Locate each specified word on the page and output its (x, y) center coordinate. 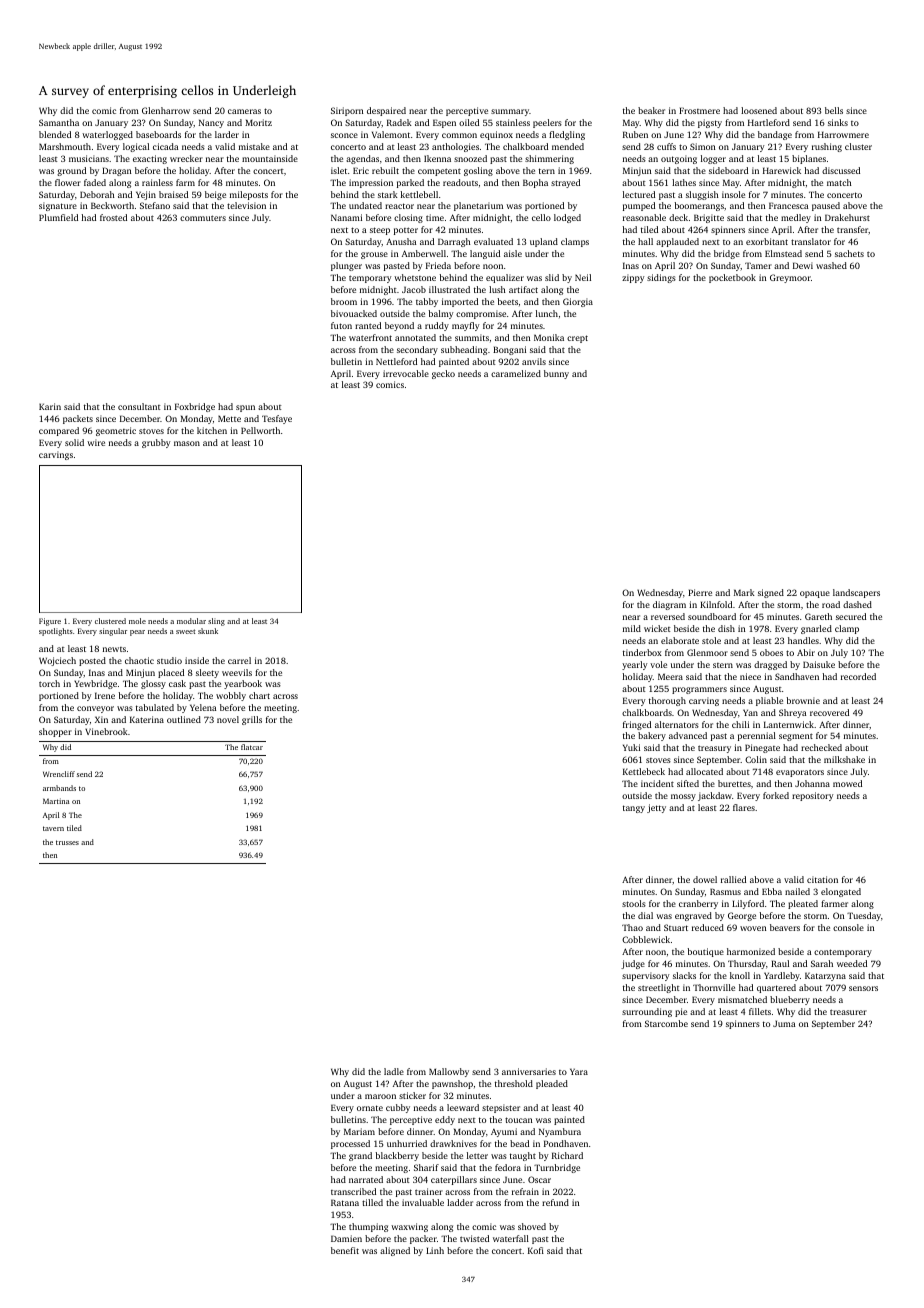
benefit (345, 1250)
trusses (67, 842)
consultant (139, 406)
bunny (556, 374)
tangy (634, 809)
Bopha (535, 183)
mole (137, 621)
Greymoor (790, 278)
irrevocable (406, 373)
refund (555, 1202)
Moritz (258, 122)
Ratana (345, 1202)
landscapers (856, 593)
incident (657, 783)
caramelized (516, 373)
